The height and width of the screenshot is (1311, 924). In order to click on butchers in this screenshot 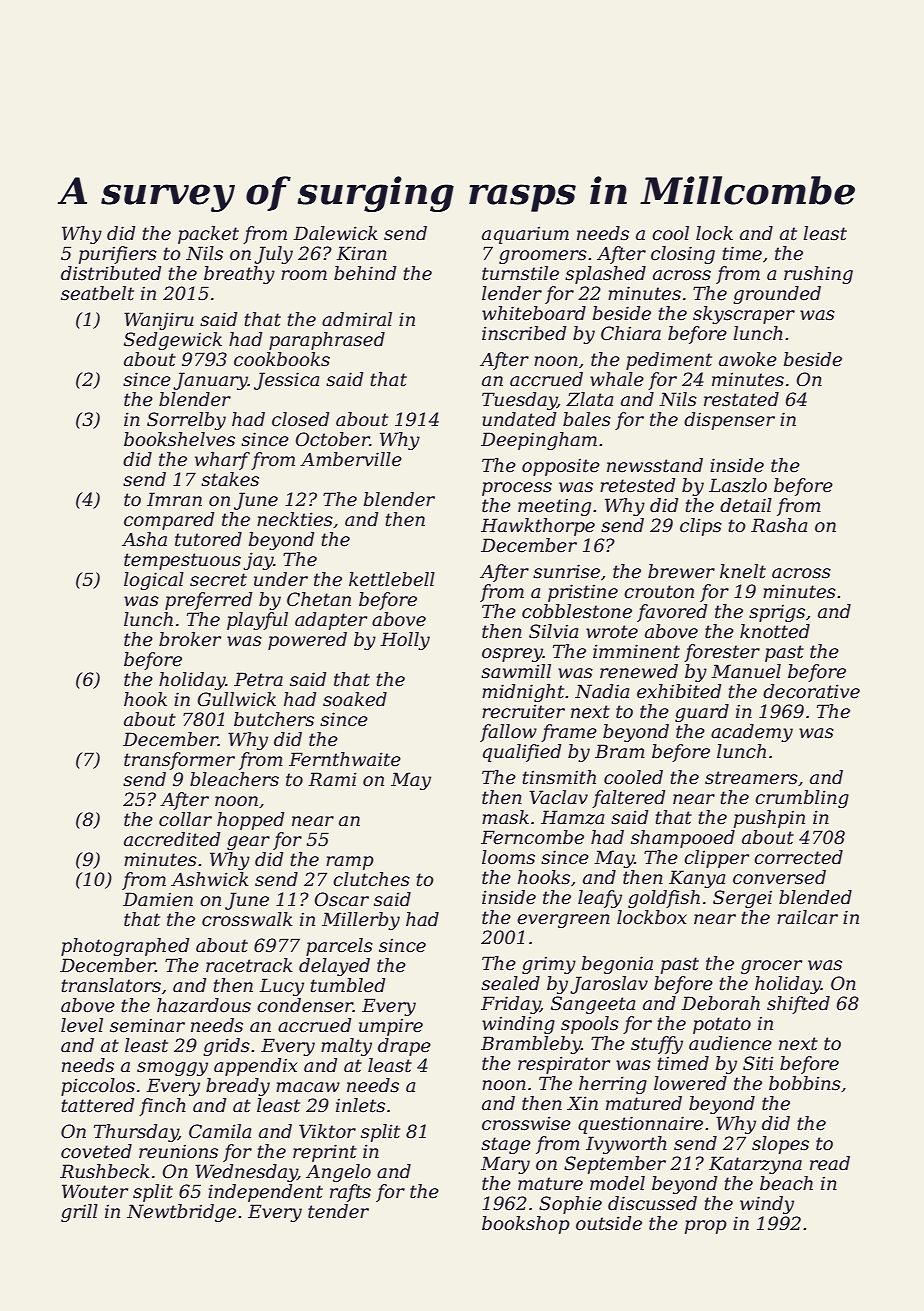, I will do `click(274, 719)`.
